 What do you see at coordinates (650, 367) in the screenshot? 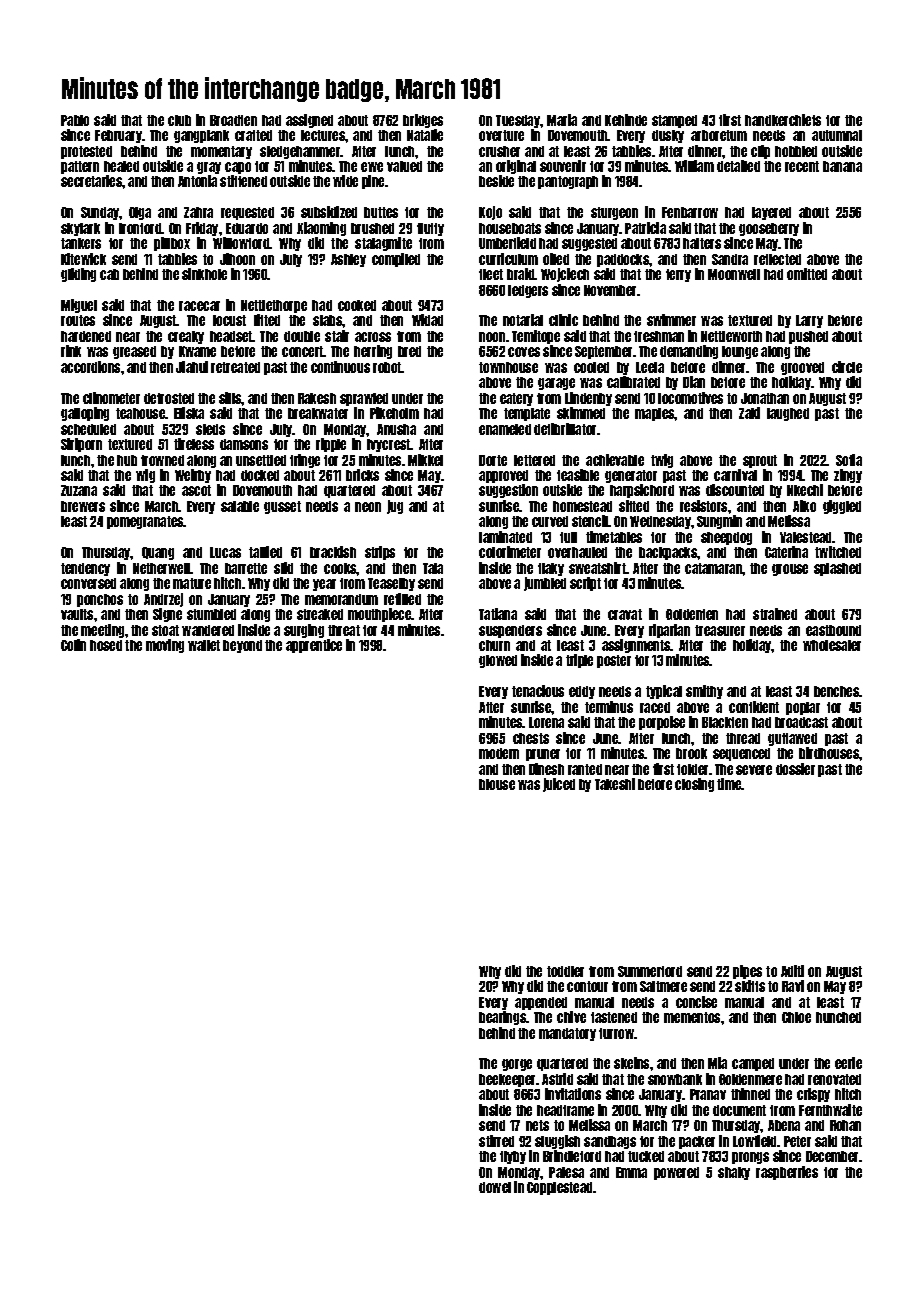
I see `Leela` at bounding box center [650, 367].
